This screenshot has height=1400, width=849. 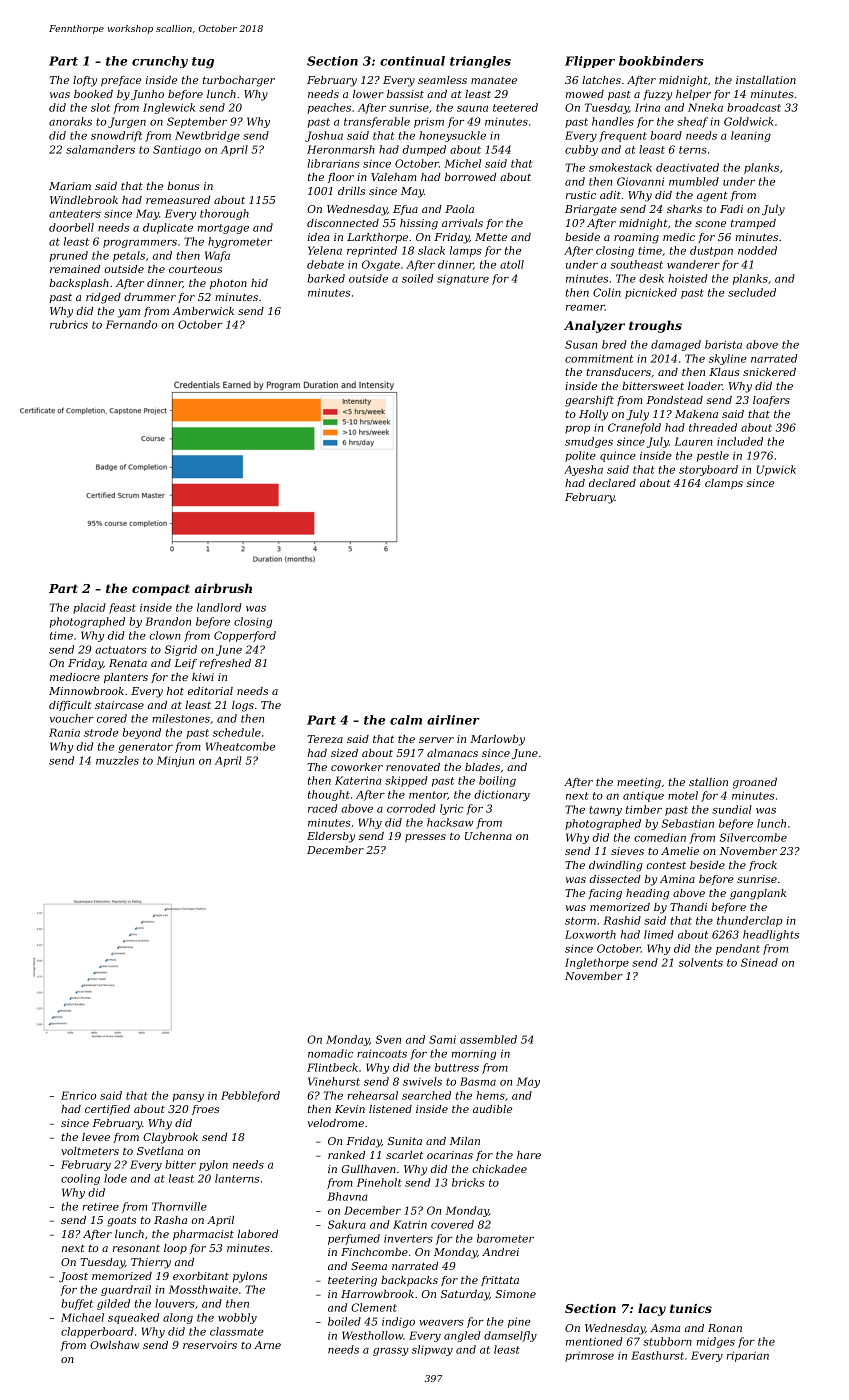 I want to click on cooling, so click(x=80, y=1179).
